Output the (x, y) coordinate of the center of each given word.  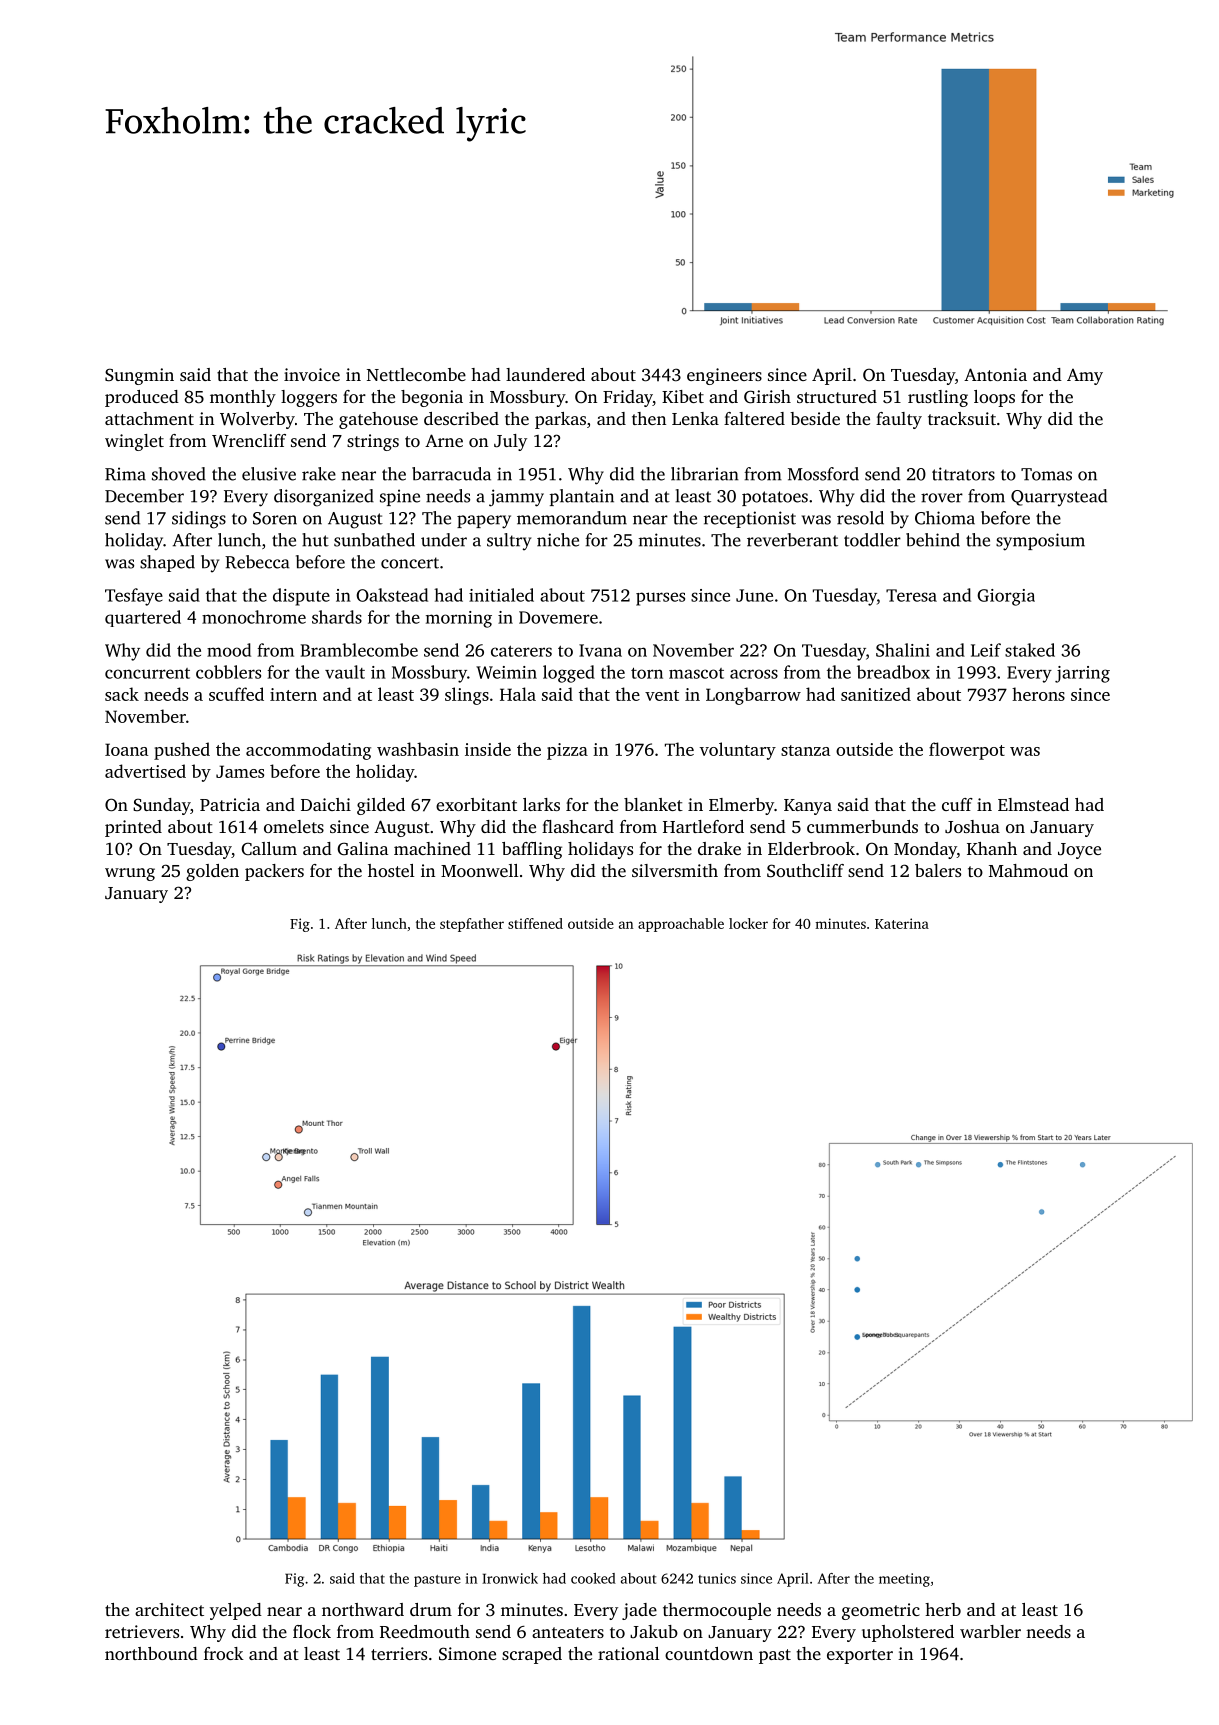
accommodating (308, 751)
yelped (236, 1611)
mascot (696, 673)
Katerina (902, 923)
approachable (681, 925)
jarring (1082, 674)
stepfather (472, 925)
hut (315, 540)
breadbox (893, 672)
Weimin (506, 672)
